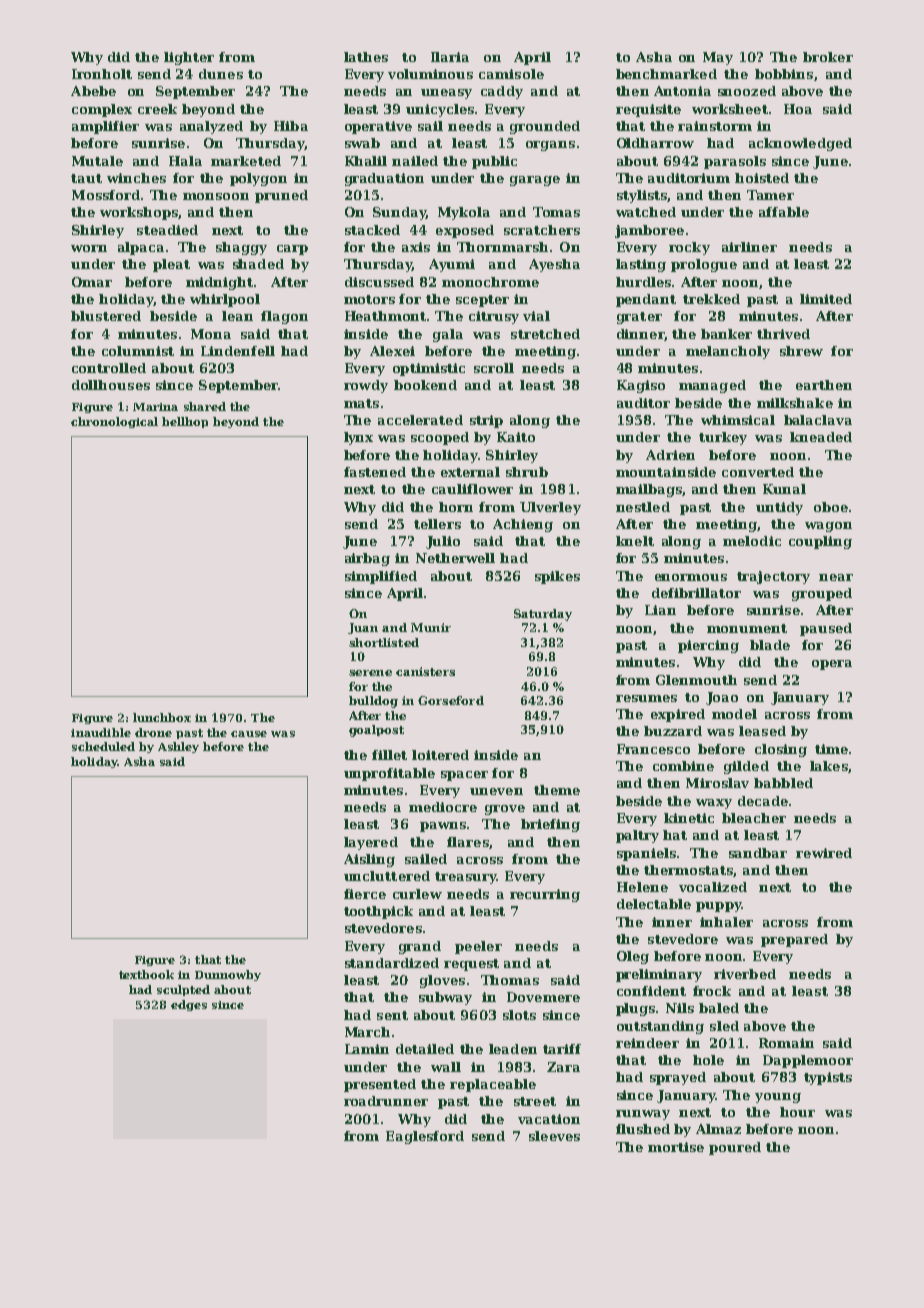  I want to click on shared, so click(205, 406).
